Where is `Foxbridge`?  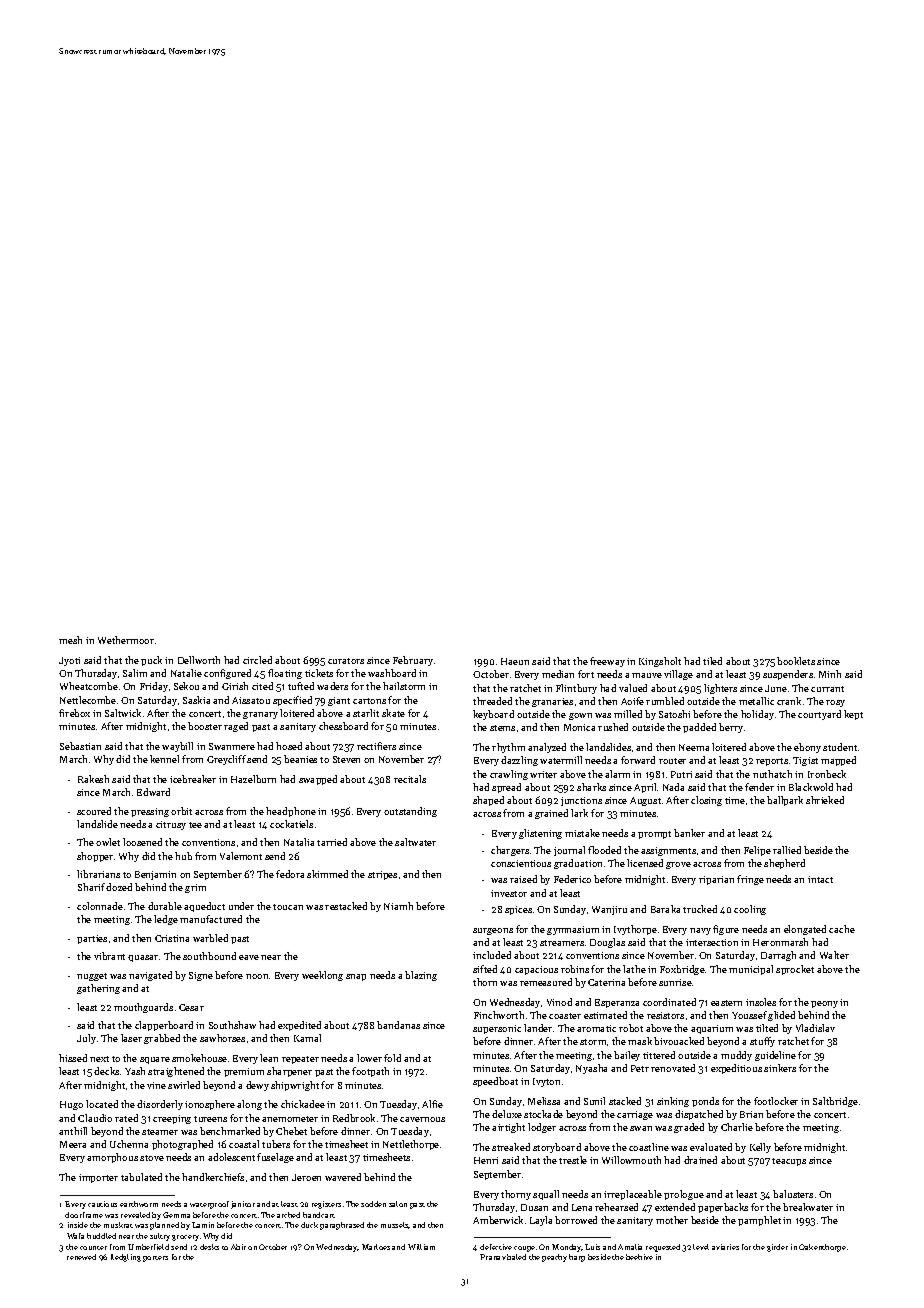
Foxbridge is located at coordinates (682, 970).
